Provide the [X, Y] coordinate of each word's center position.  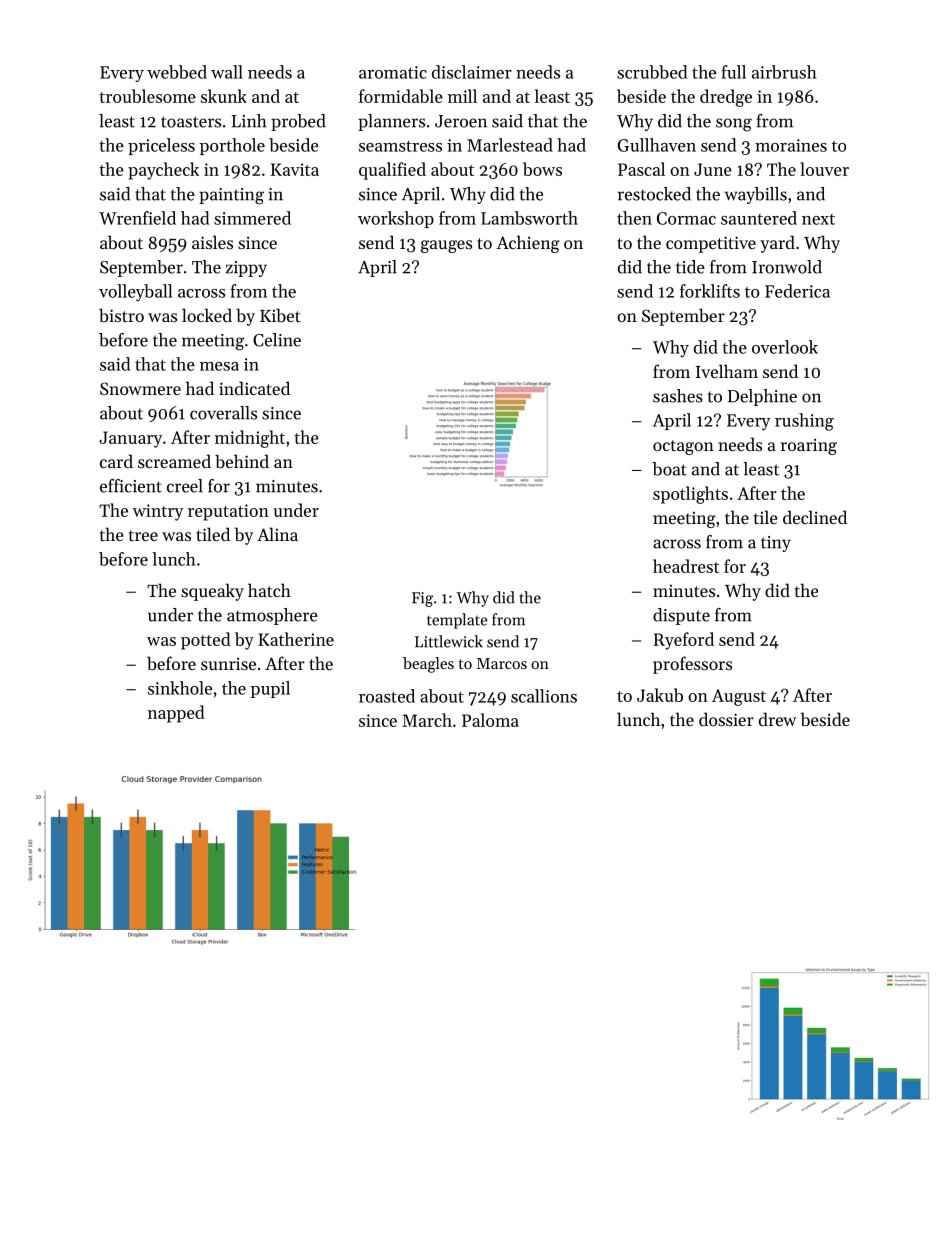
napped [176, 714]
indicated [254, 388]
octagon [683, 447]
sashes [678, 396]
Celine [277, 340]
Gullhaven [656, 145]
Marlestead [510, 145]
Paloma [490, 720]
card [116, 461]
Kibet [280, 315]
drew [777, 719]
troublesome [147, 96]
